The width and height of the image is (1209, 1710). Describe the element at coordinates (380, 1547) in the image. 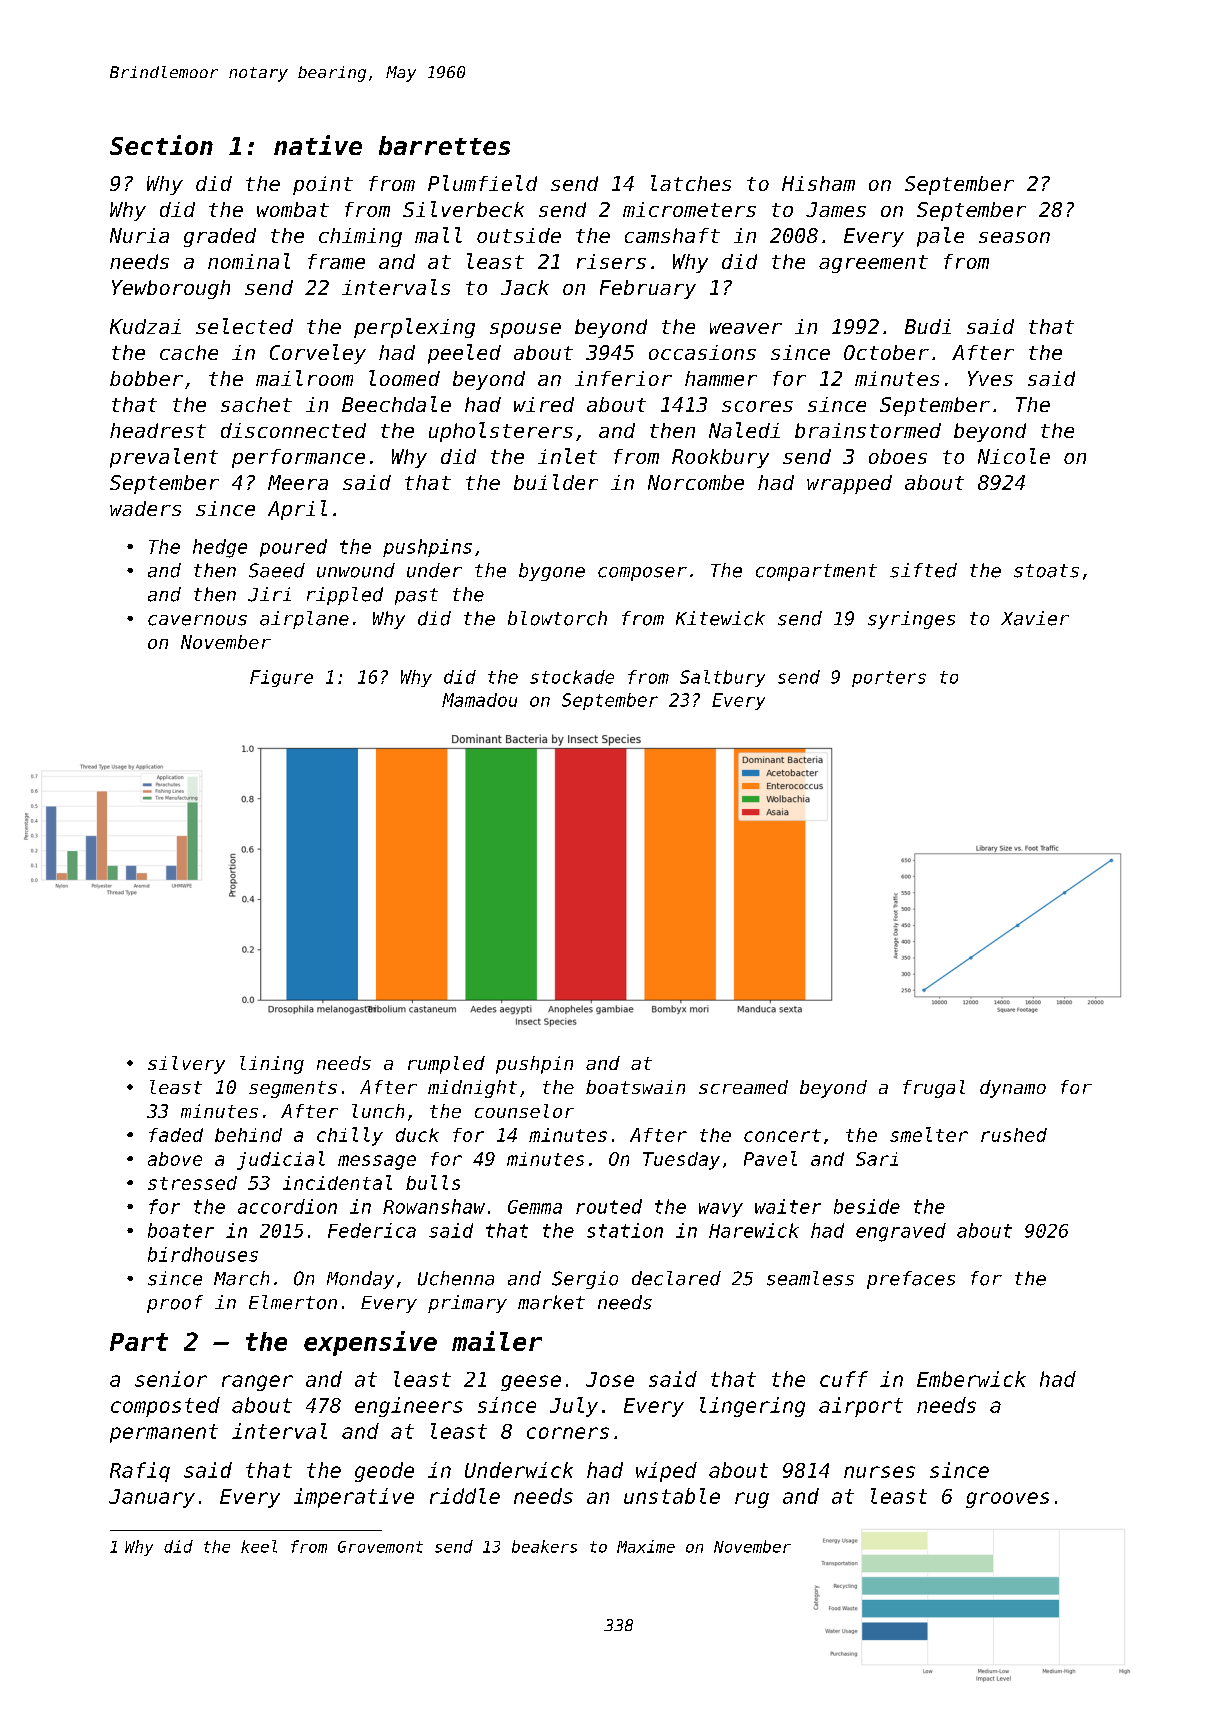

I see `Grovemont` at that location.
